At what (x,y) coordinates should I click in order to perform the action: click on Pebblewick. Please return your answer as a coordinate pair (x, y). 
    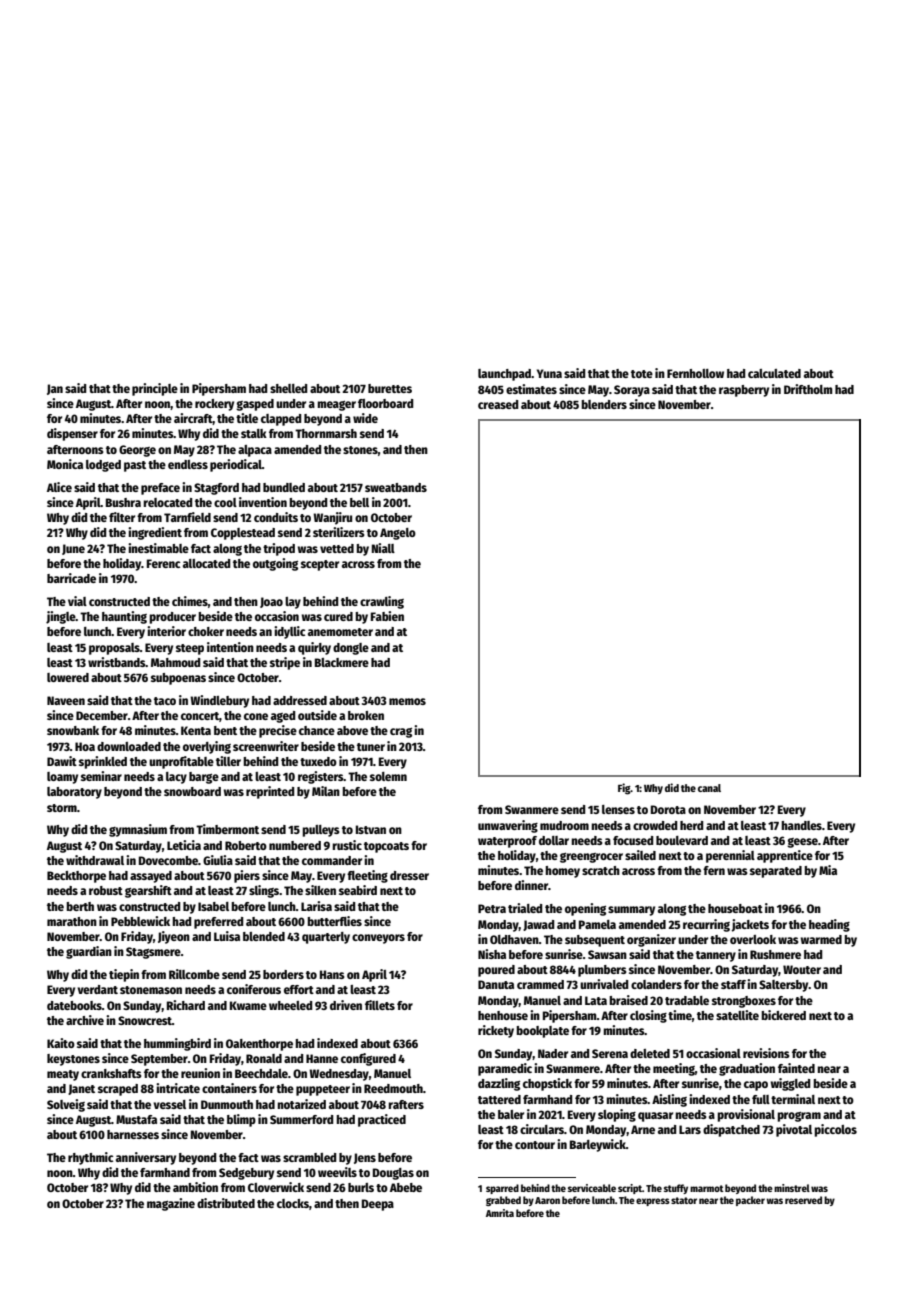
    Looking at the image, I should click on (140, 921).
